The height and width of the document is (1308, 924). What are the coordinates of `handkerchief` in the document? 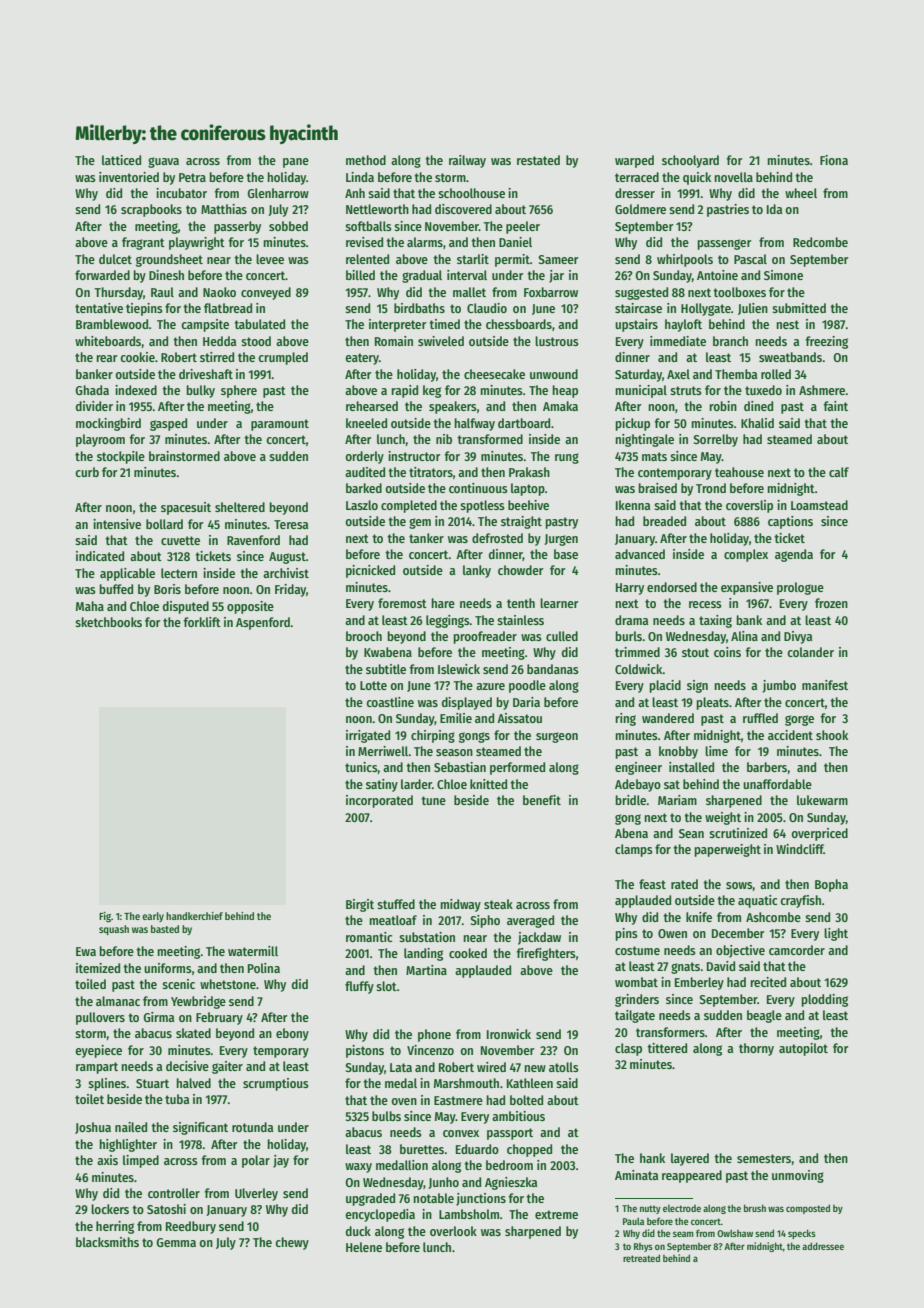 It's located at (194, 916).
